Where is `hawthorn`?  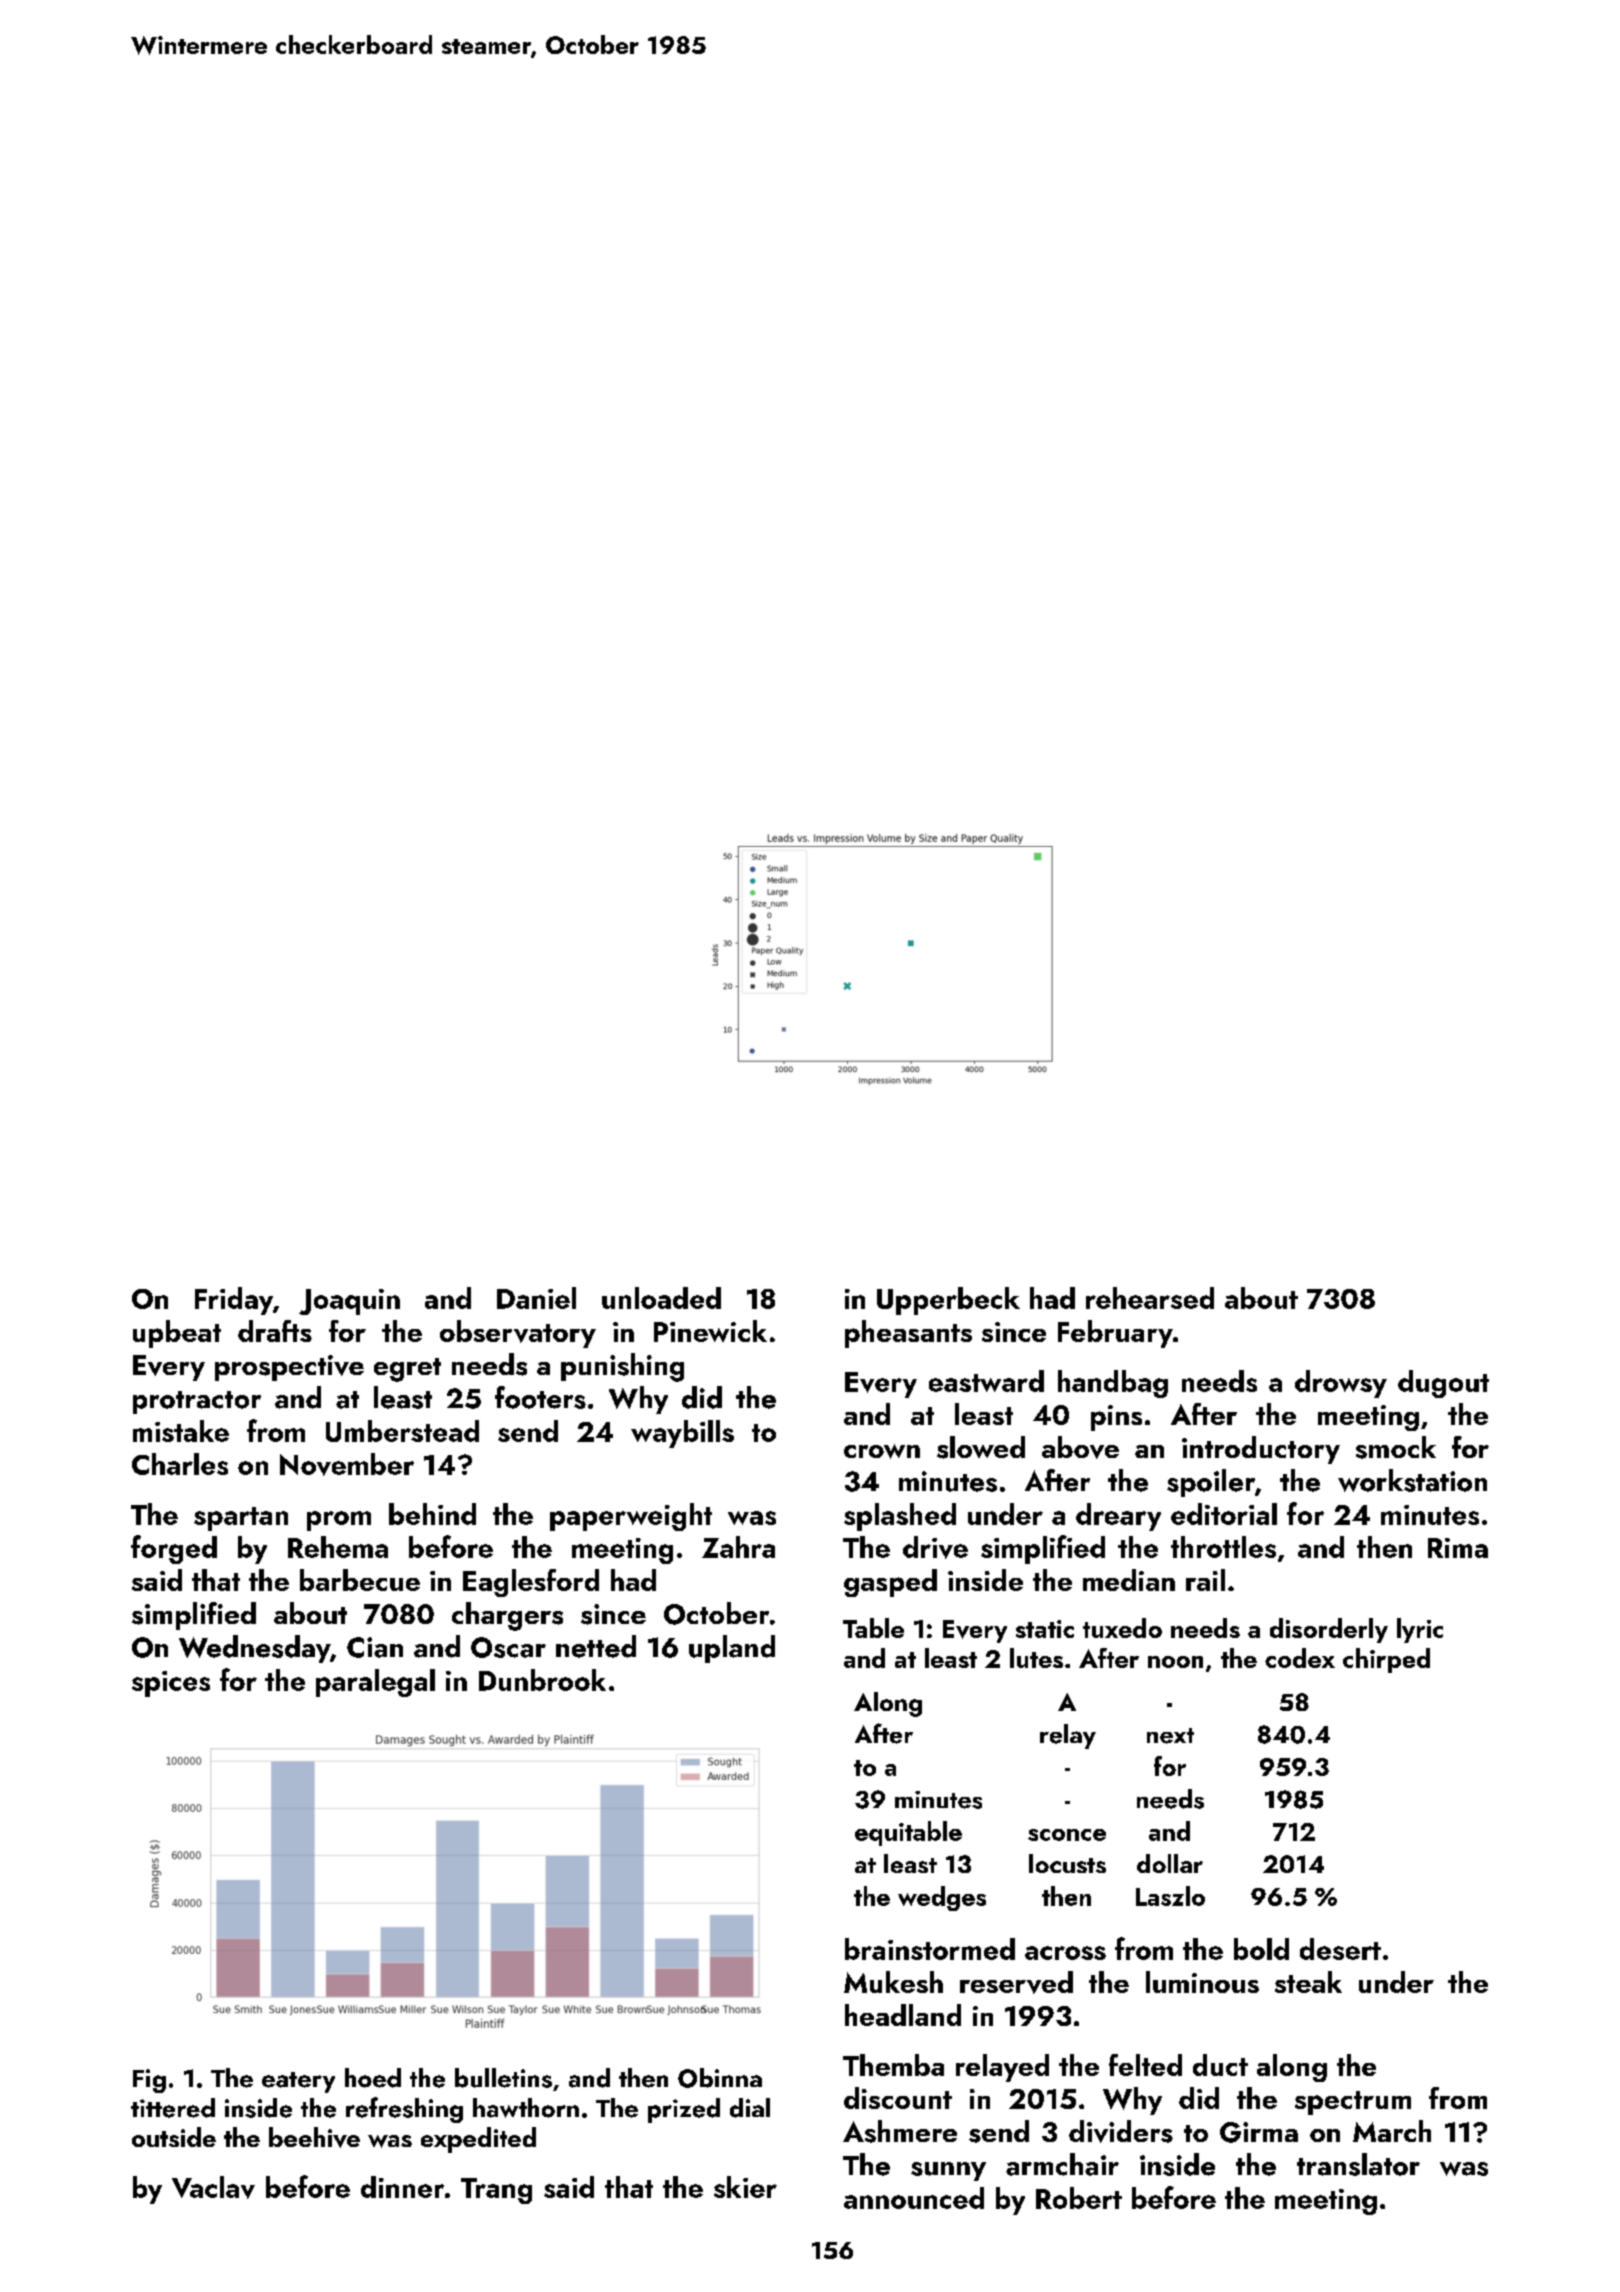 hawthorn is located at coordinates (526, 2108).
